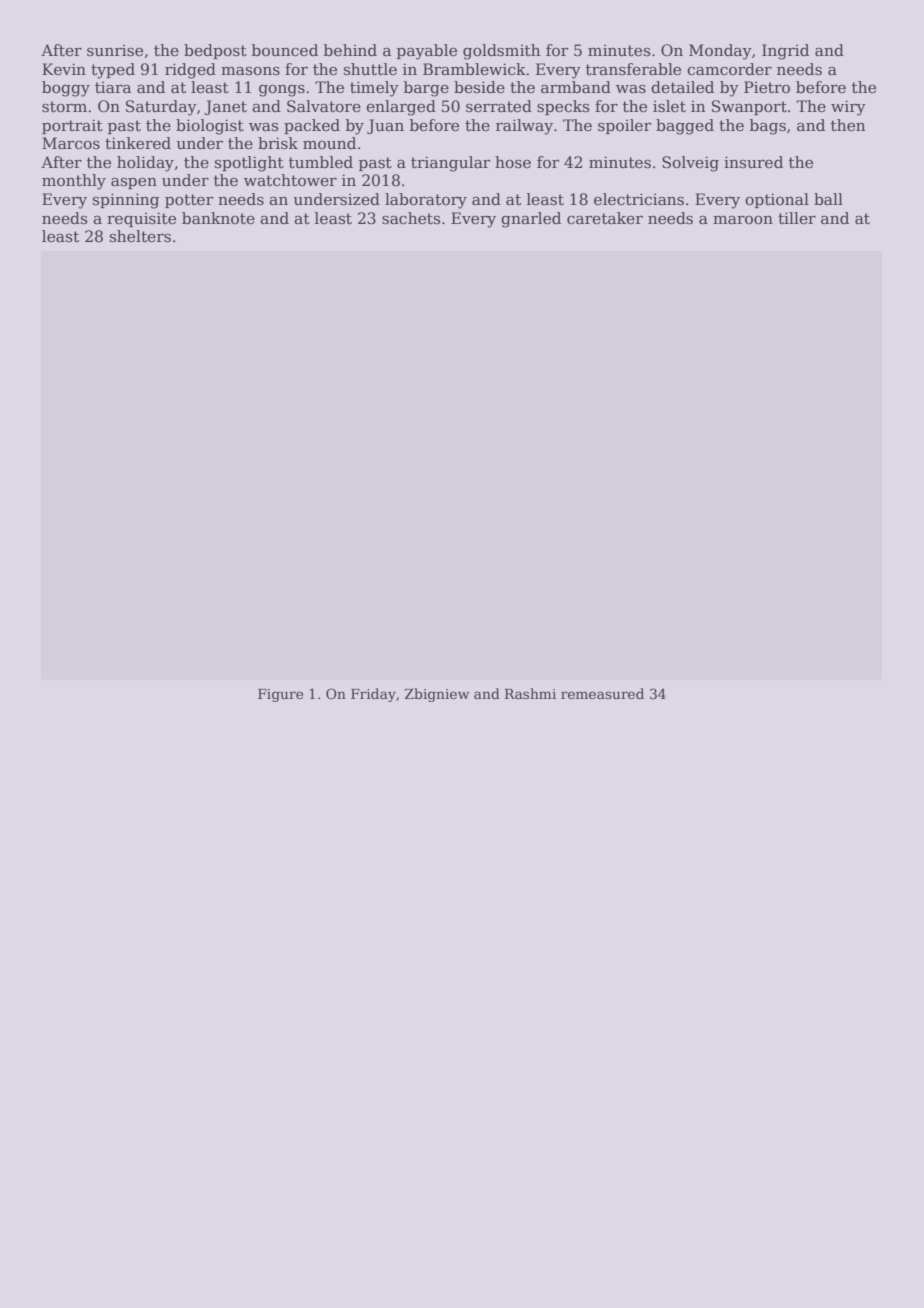 The width and height of the image is (924, 1308). What do you see at coordinates (785, 52) in the image?
I see `Ingrid` at bounding box center [785, 52].
